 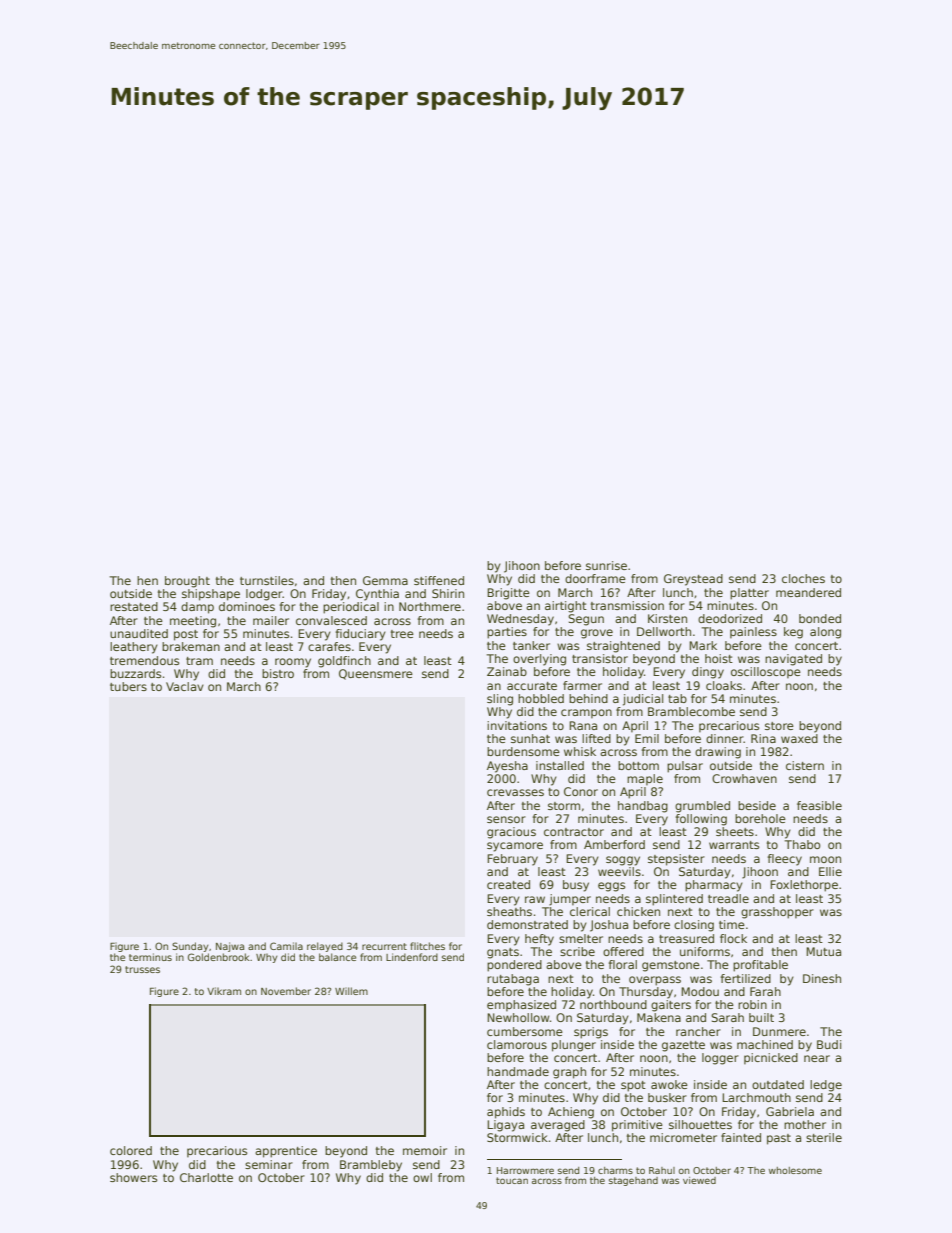 I want to click on Zainab, so click(x=507, y=671).
